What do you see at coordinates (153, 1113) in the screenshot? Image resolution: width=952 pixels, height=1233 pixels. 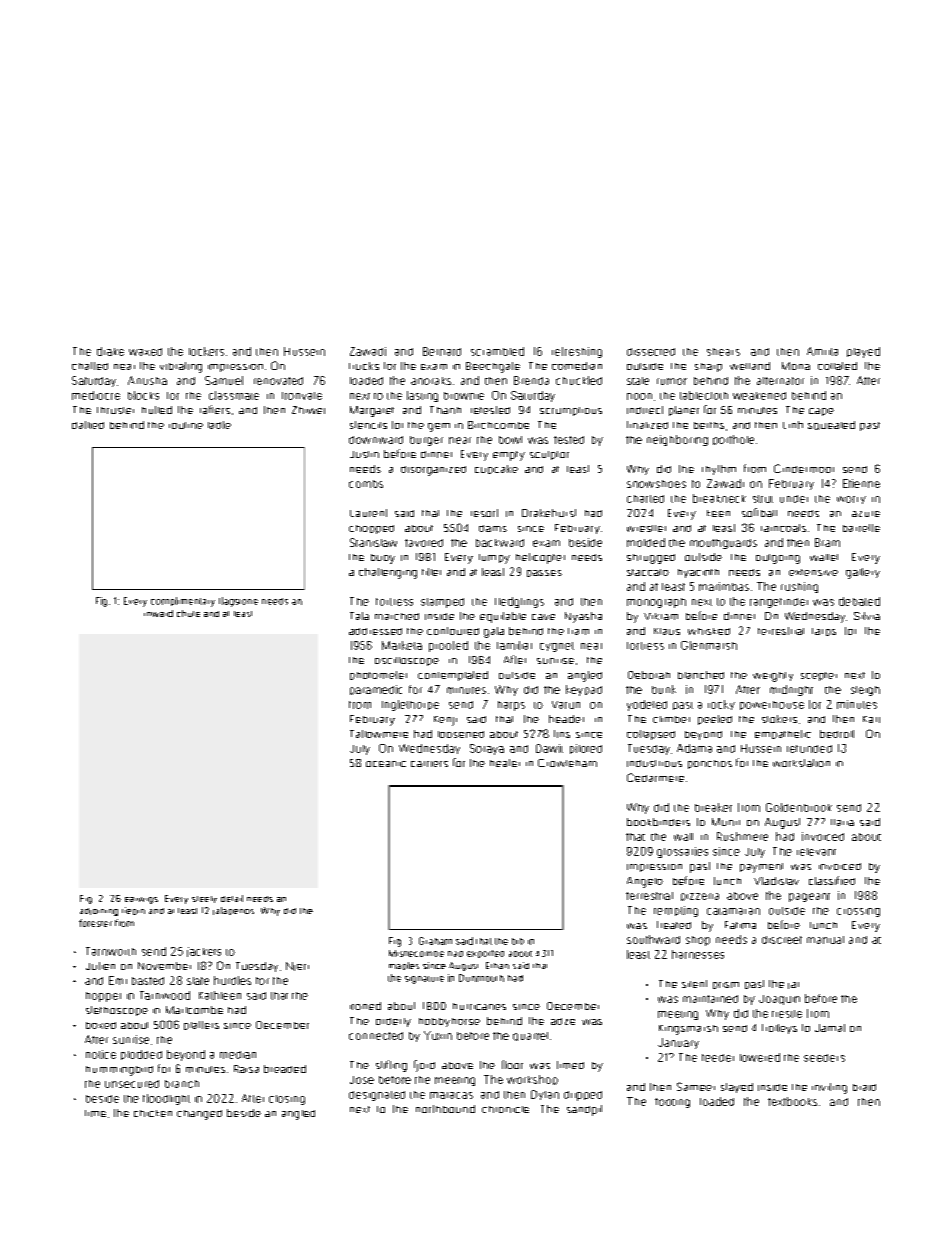 I see `chicken` at bounding box center [153, 1113].
